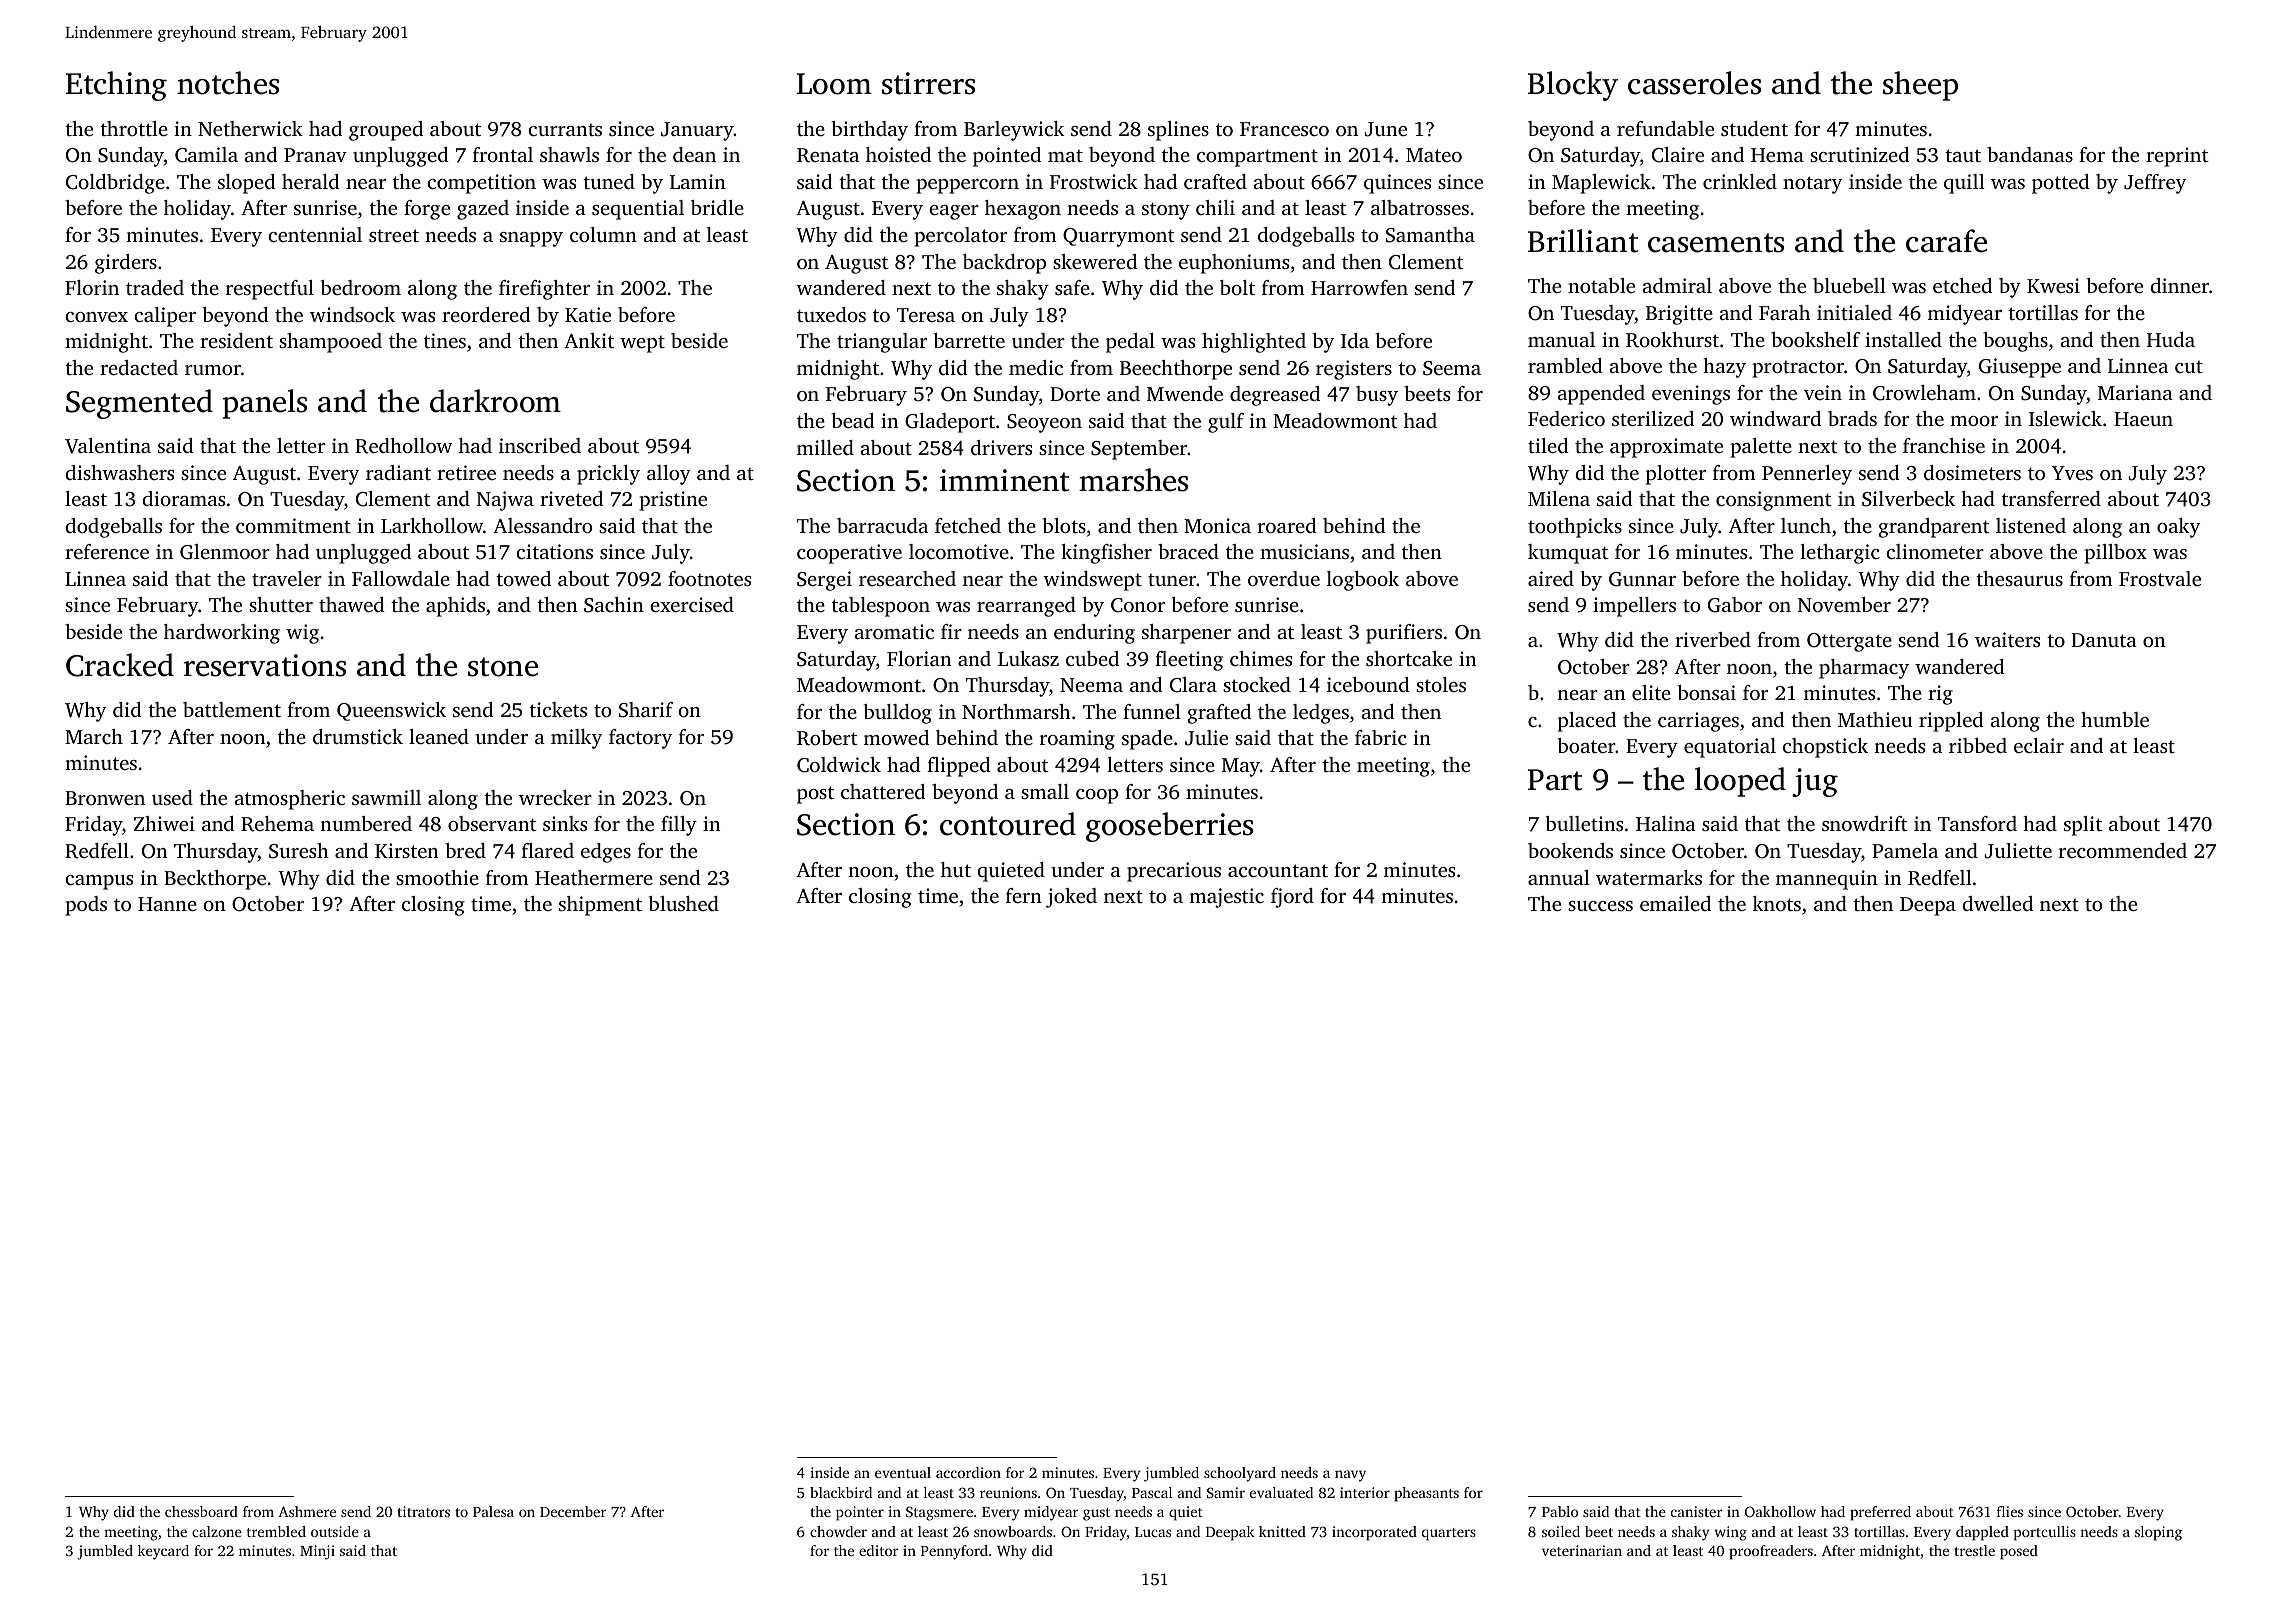 Image resolution: width=2282 pixels, height=1614 pixels. I want to click on success, so click(1600, 906).
